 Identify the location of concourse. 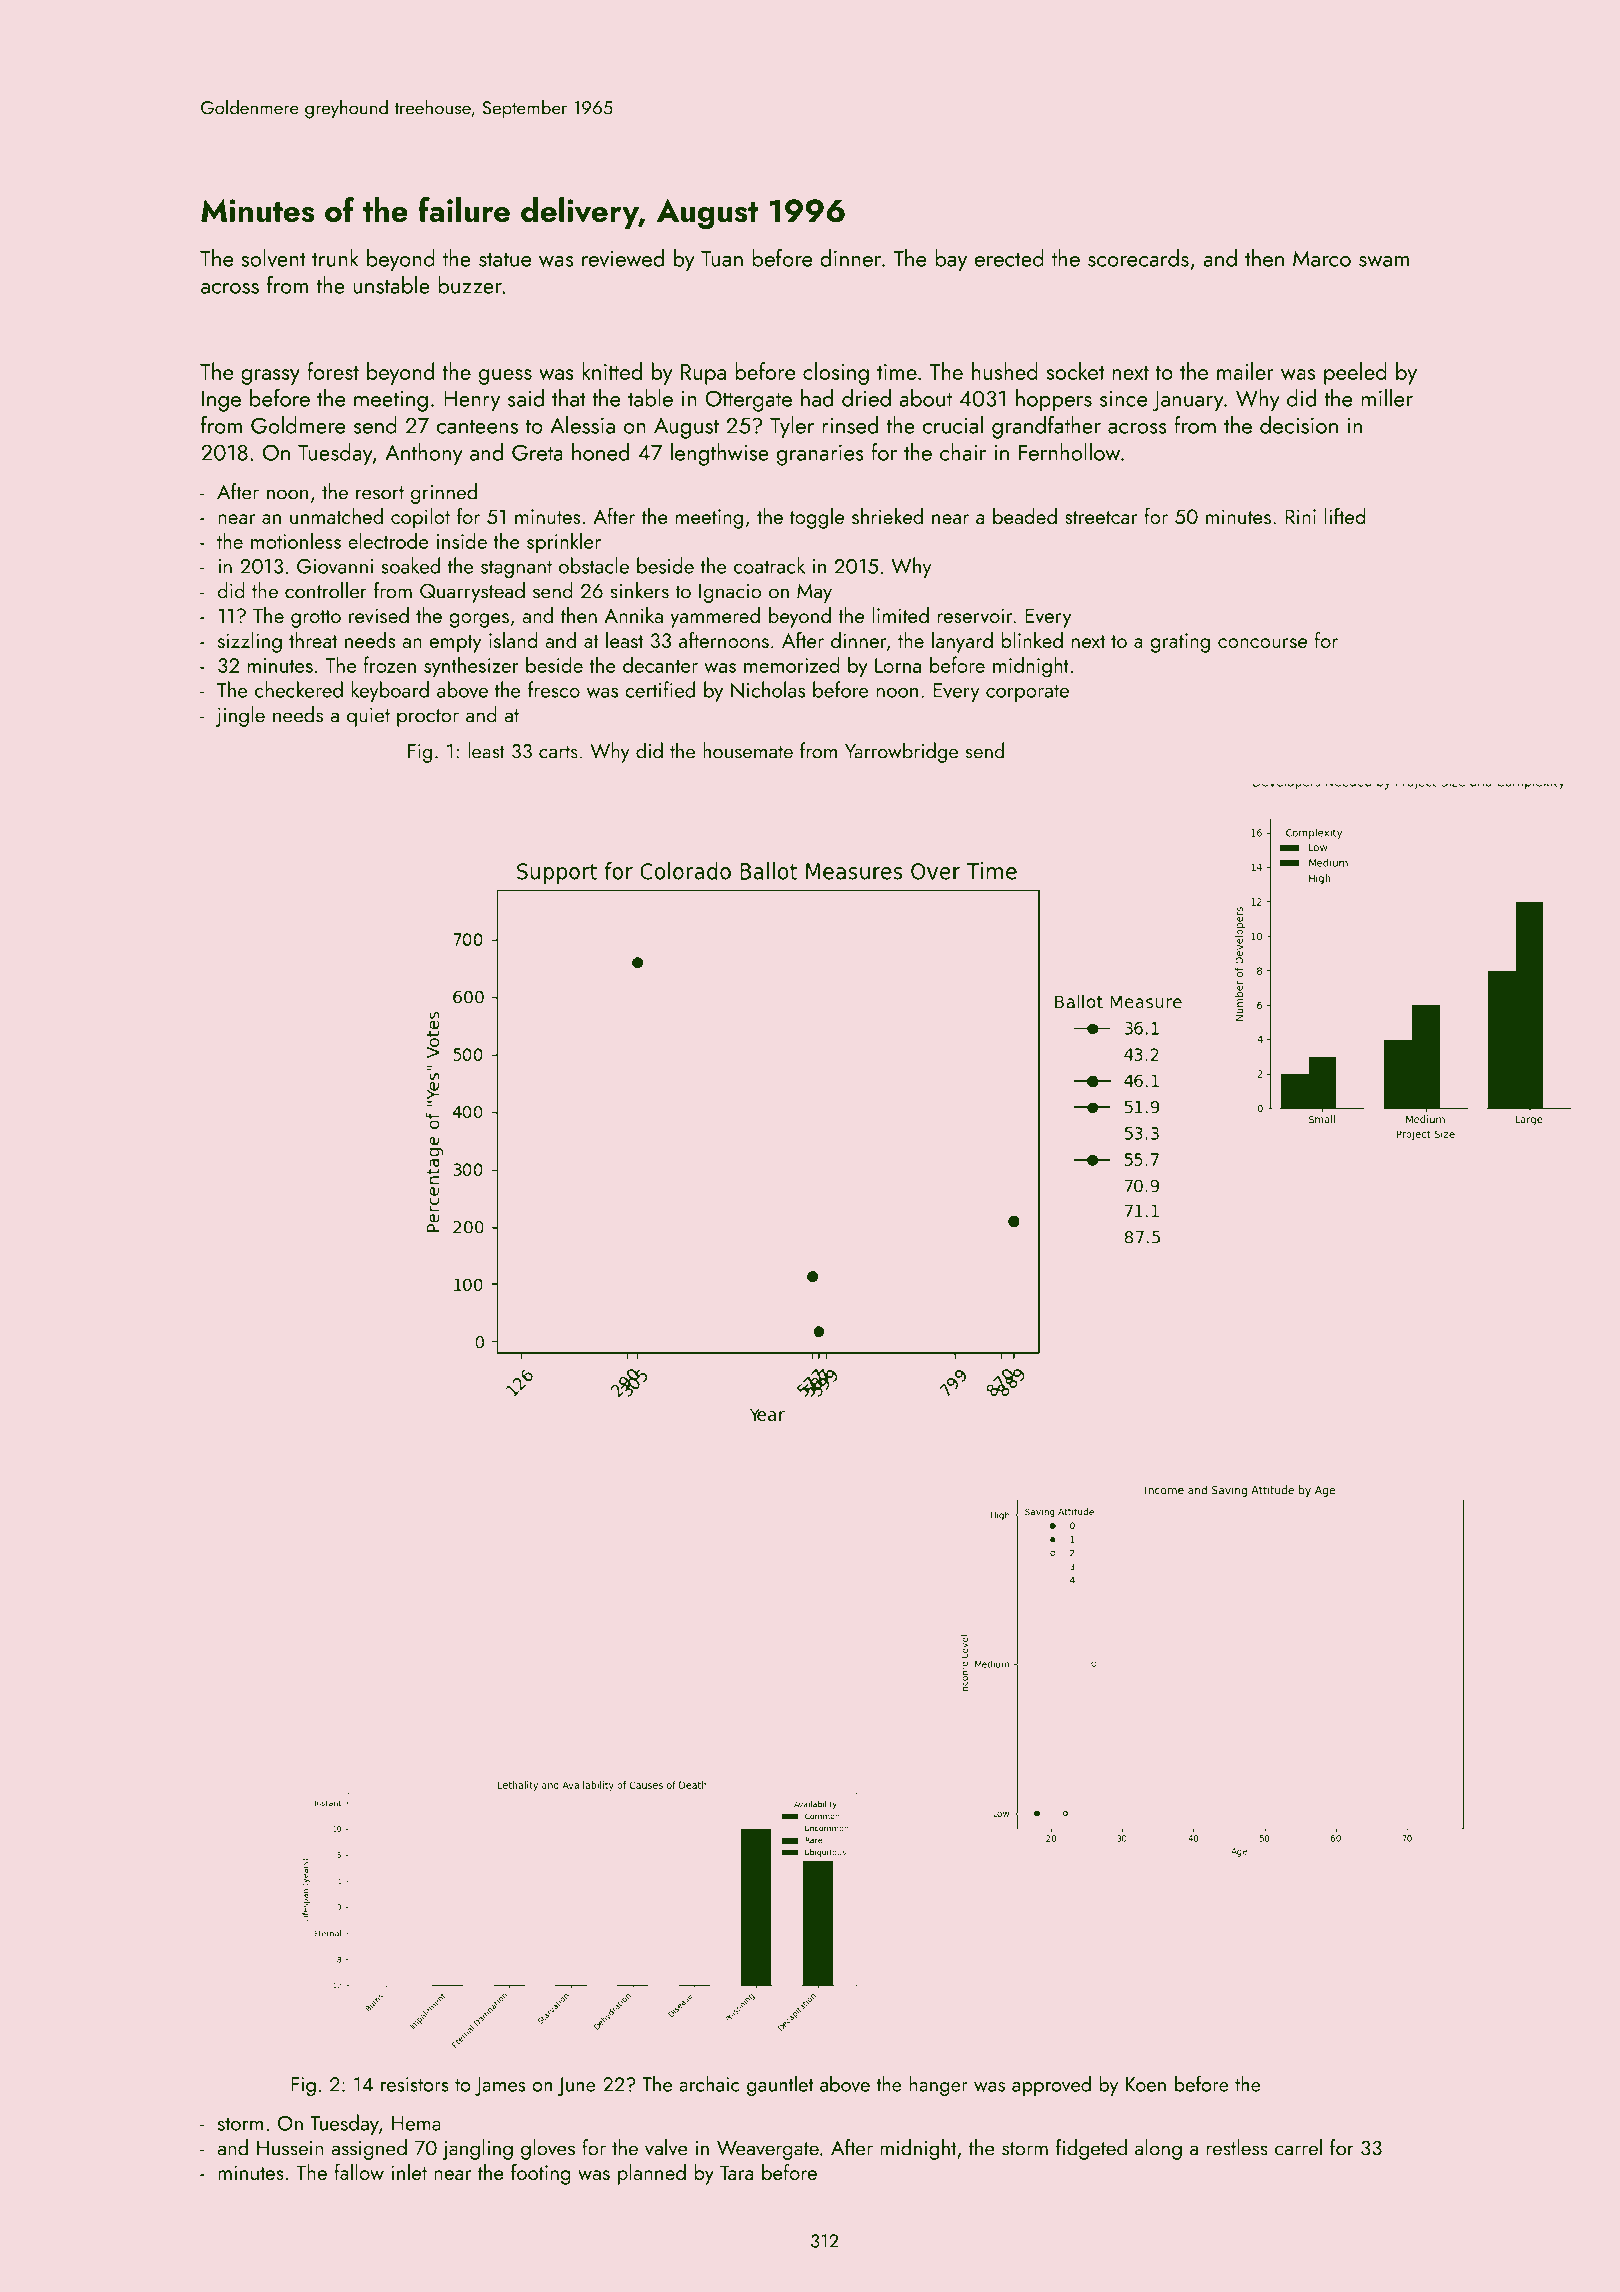
(1262, 643).
